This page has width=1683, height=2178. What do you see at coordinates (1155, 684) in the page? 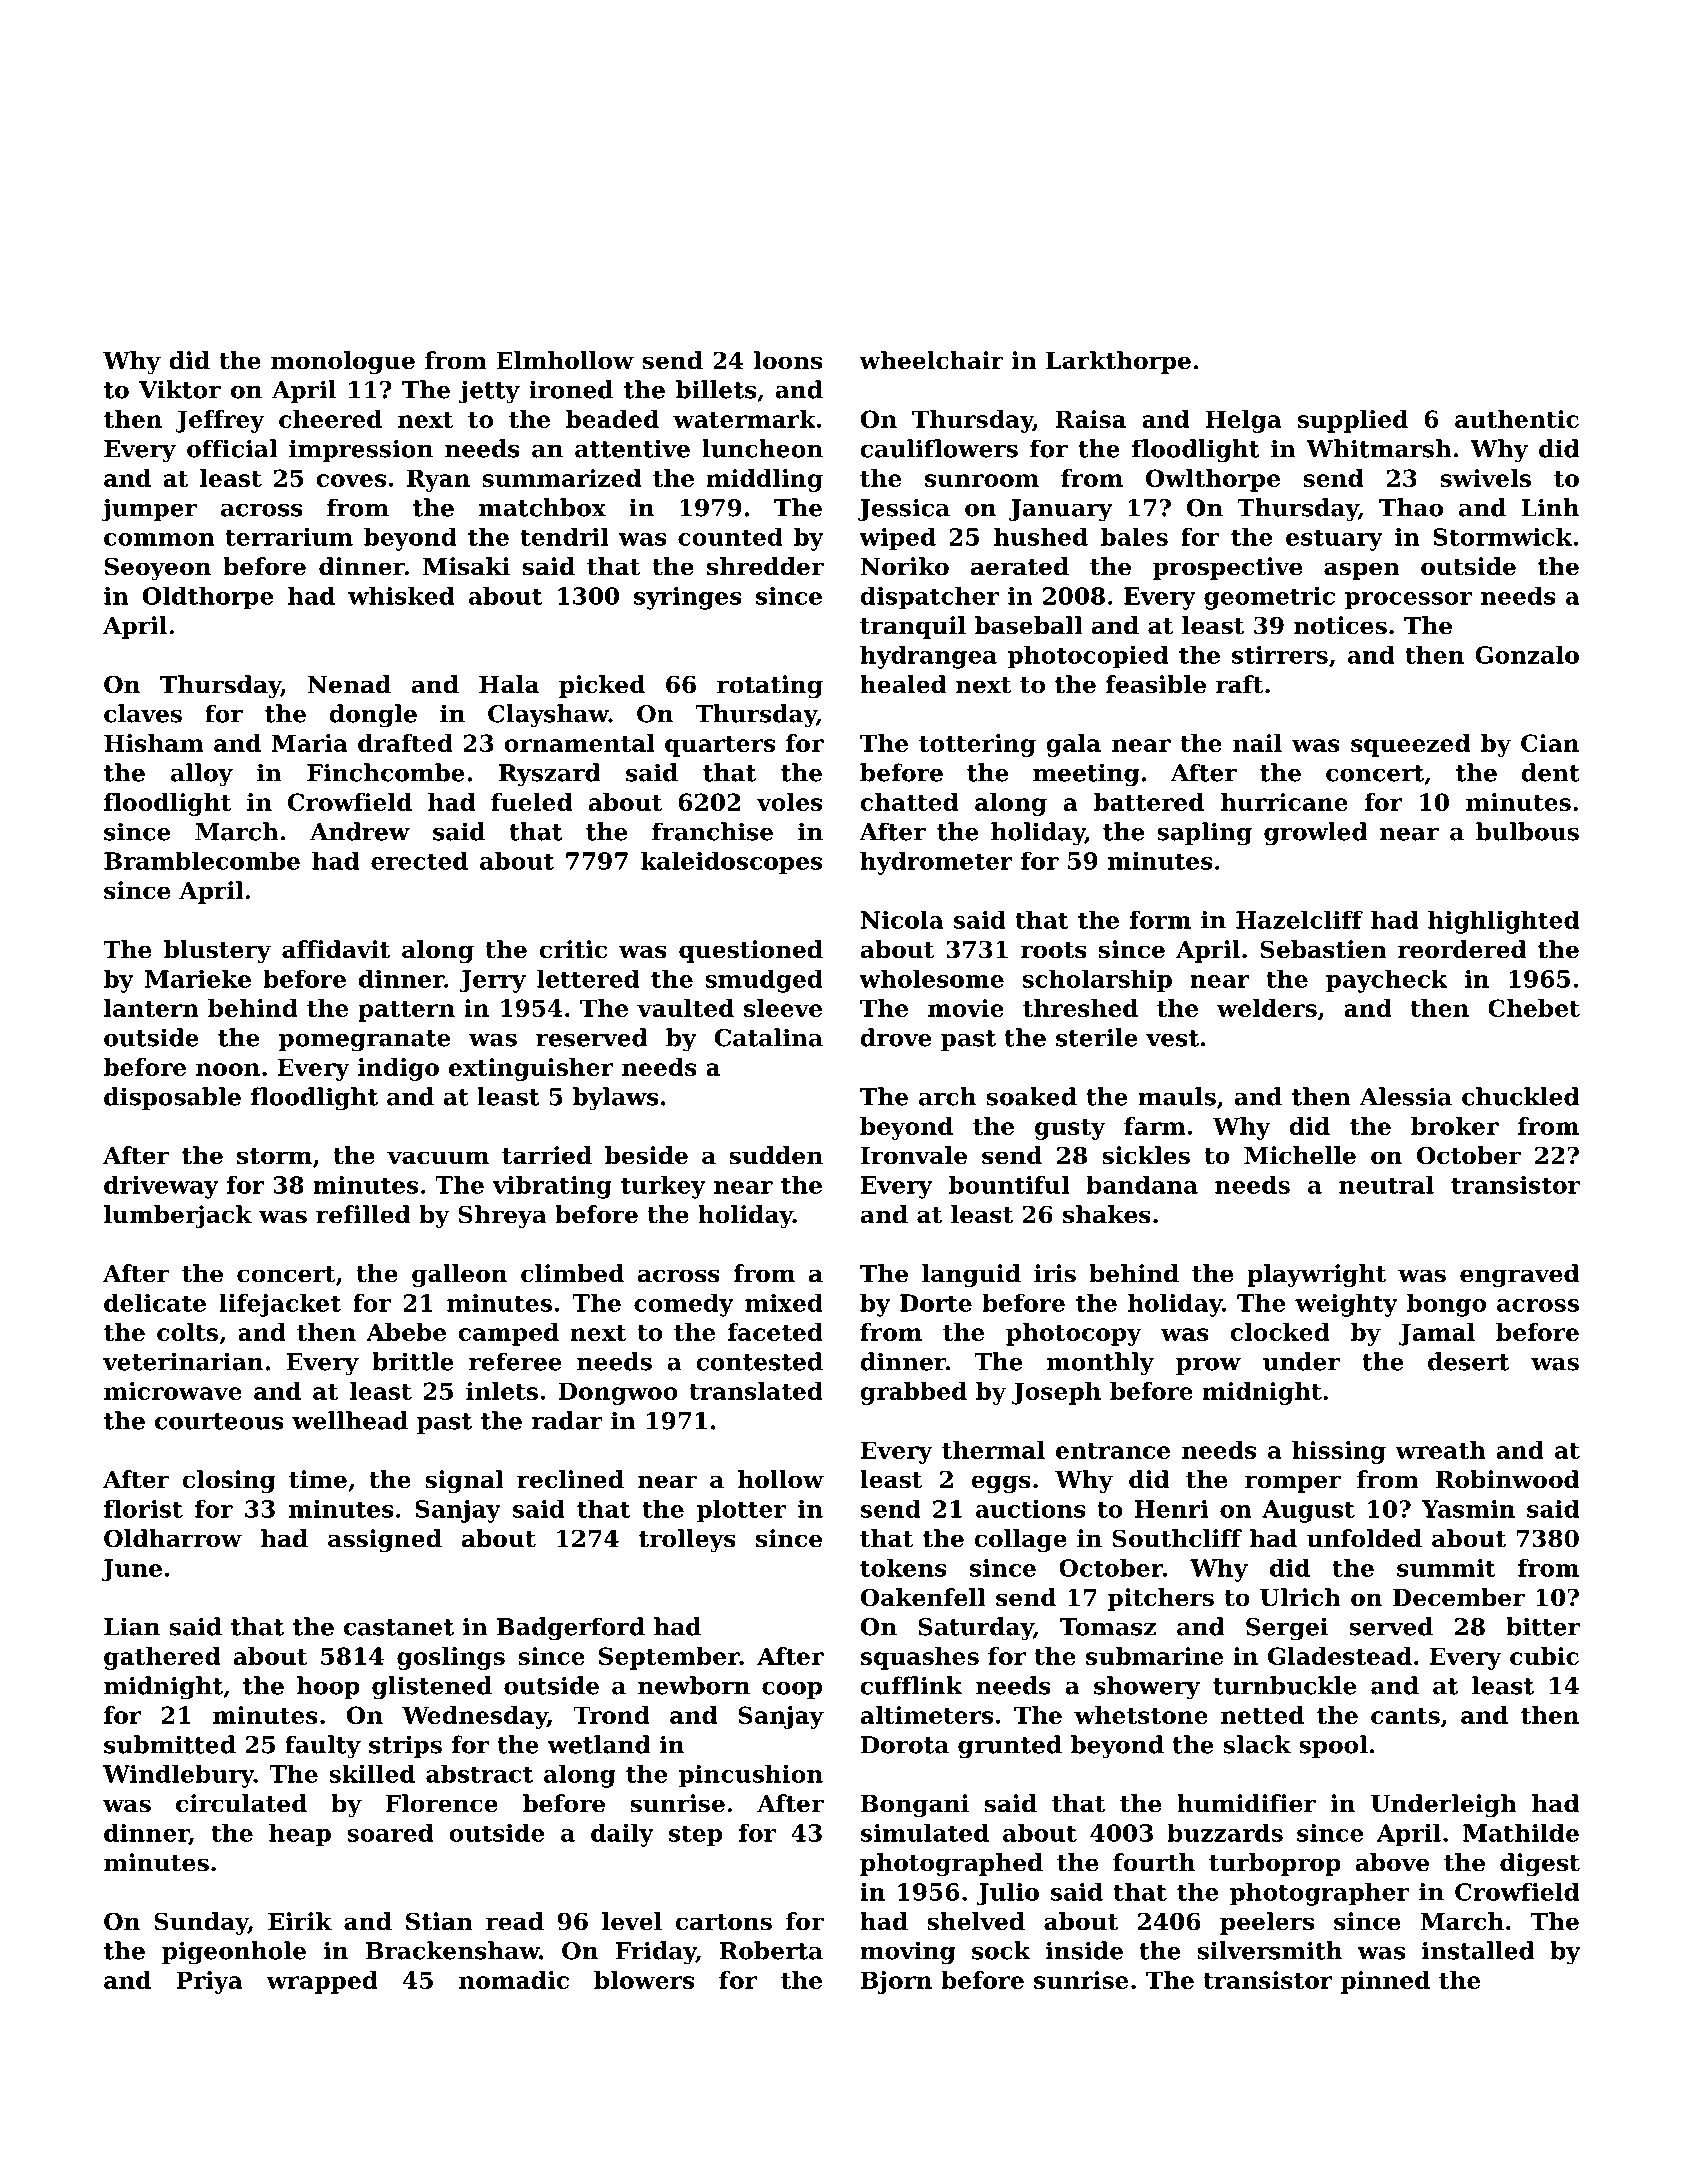
I see `feasible` at bounding box center [1155, 684].
